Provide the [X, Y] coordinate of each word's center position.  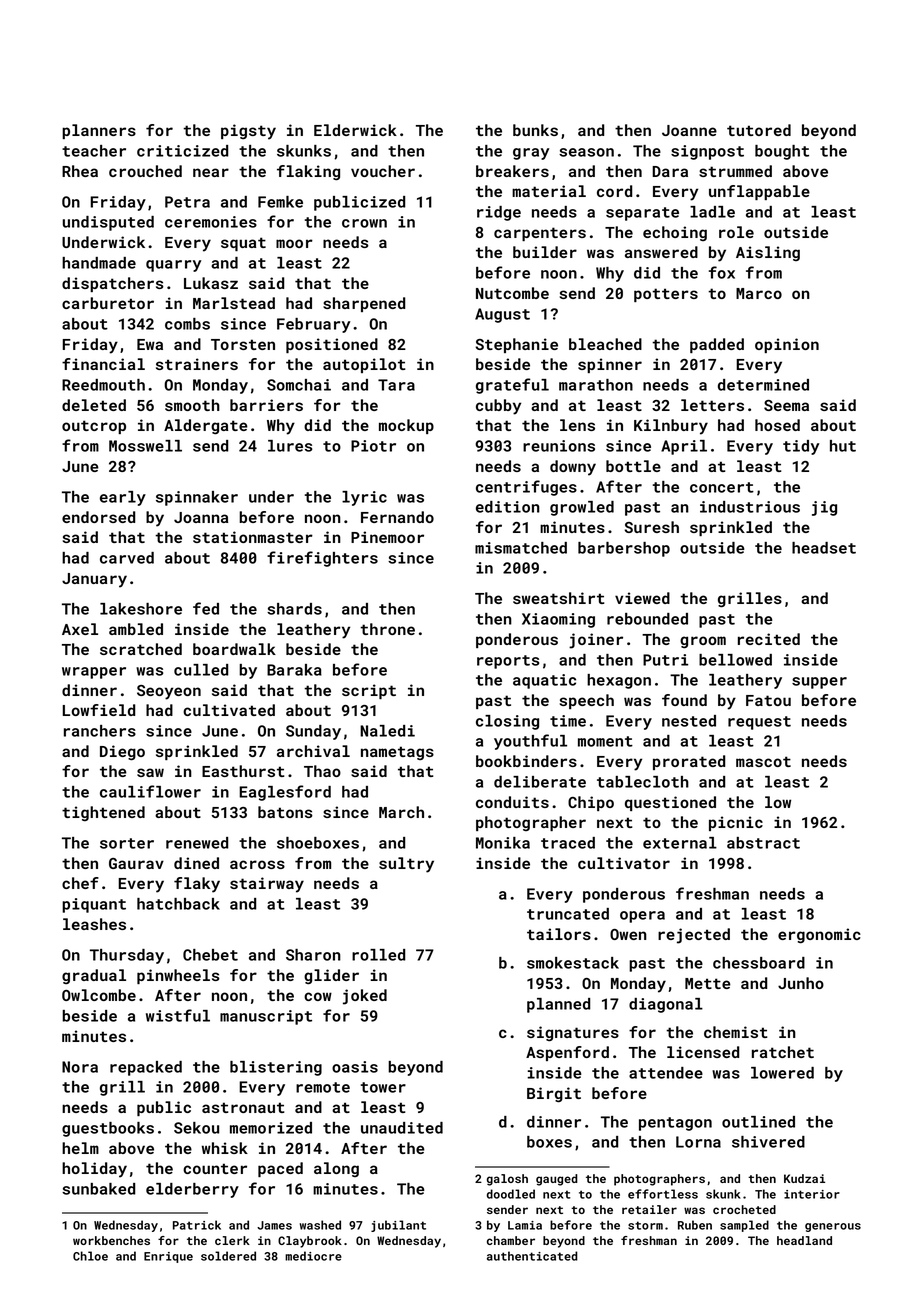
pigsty [248, 132]
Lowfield [99, 710]
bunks [535, 130]
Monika [503, 843]
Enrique [168, 1257]
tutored [759, 130]
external [680, 843]
